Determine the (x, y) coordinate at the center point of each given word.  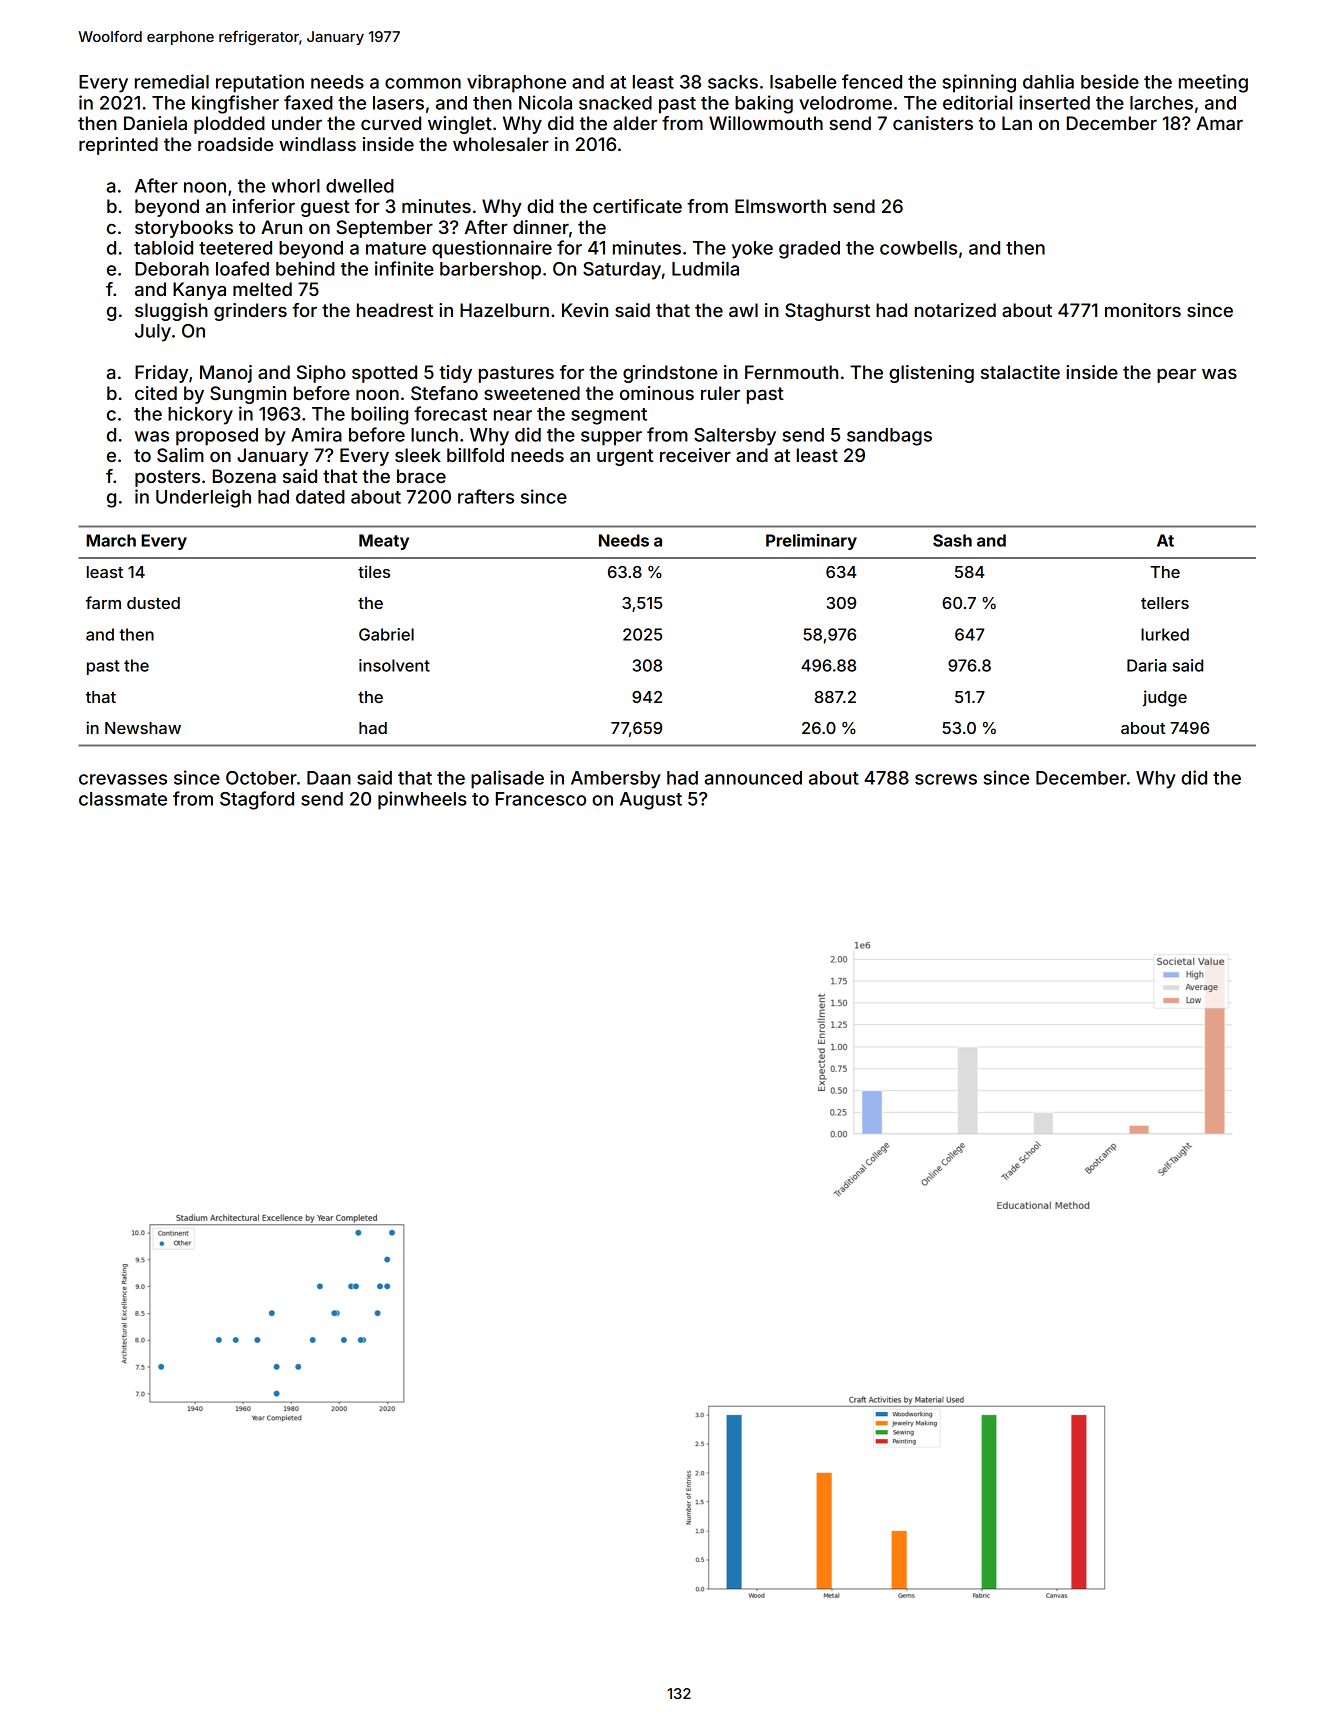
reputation (260, 83)
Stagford (257, 800)
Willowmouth (766, 123)
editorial (977, 102)
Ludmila (705, 268)
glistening (931, 374)
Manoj (226, 374)
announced (753, 778)
